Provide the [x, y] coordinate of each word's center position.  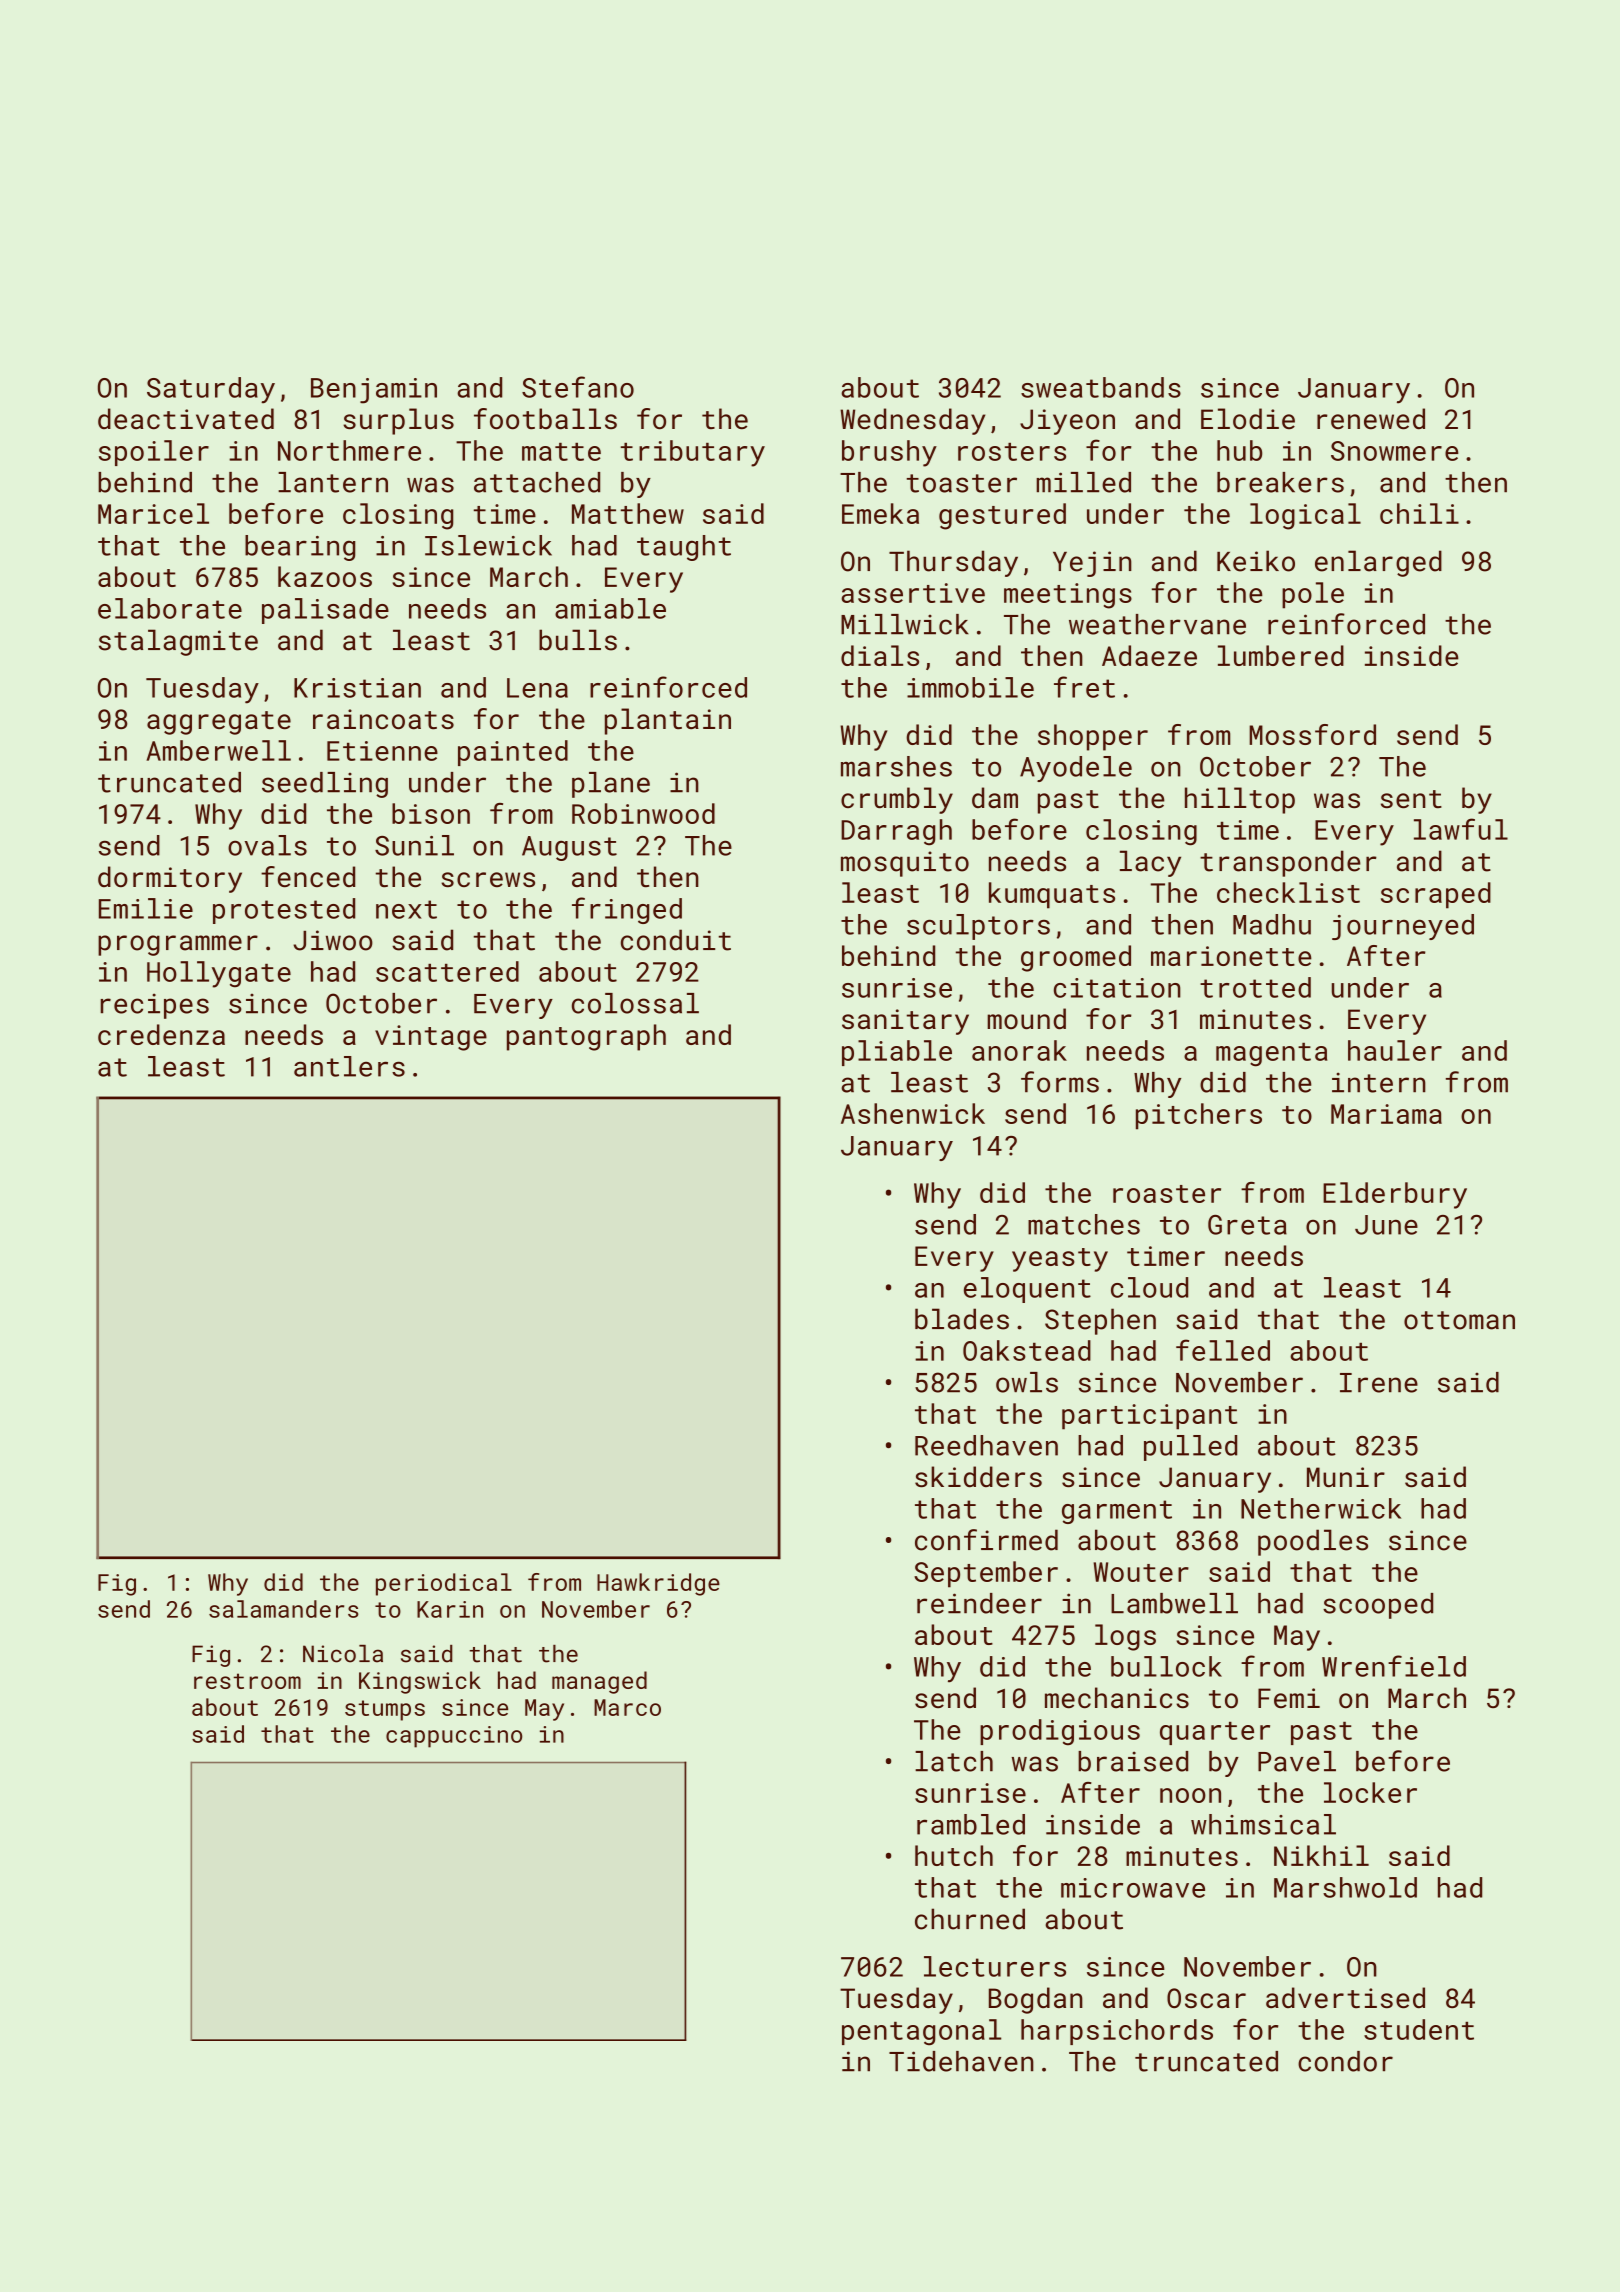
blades [962, 1319]
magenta [1271, 1055]
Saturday [211, 390]
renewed [1371, 419]
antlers [349, 1066]
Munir [1346, 1477]
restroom [247, 1681]
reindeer [979, 1603]
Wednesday [912, 421]
